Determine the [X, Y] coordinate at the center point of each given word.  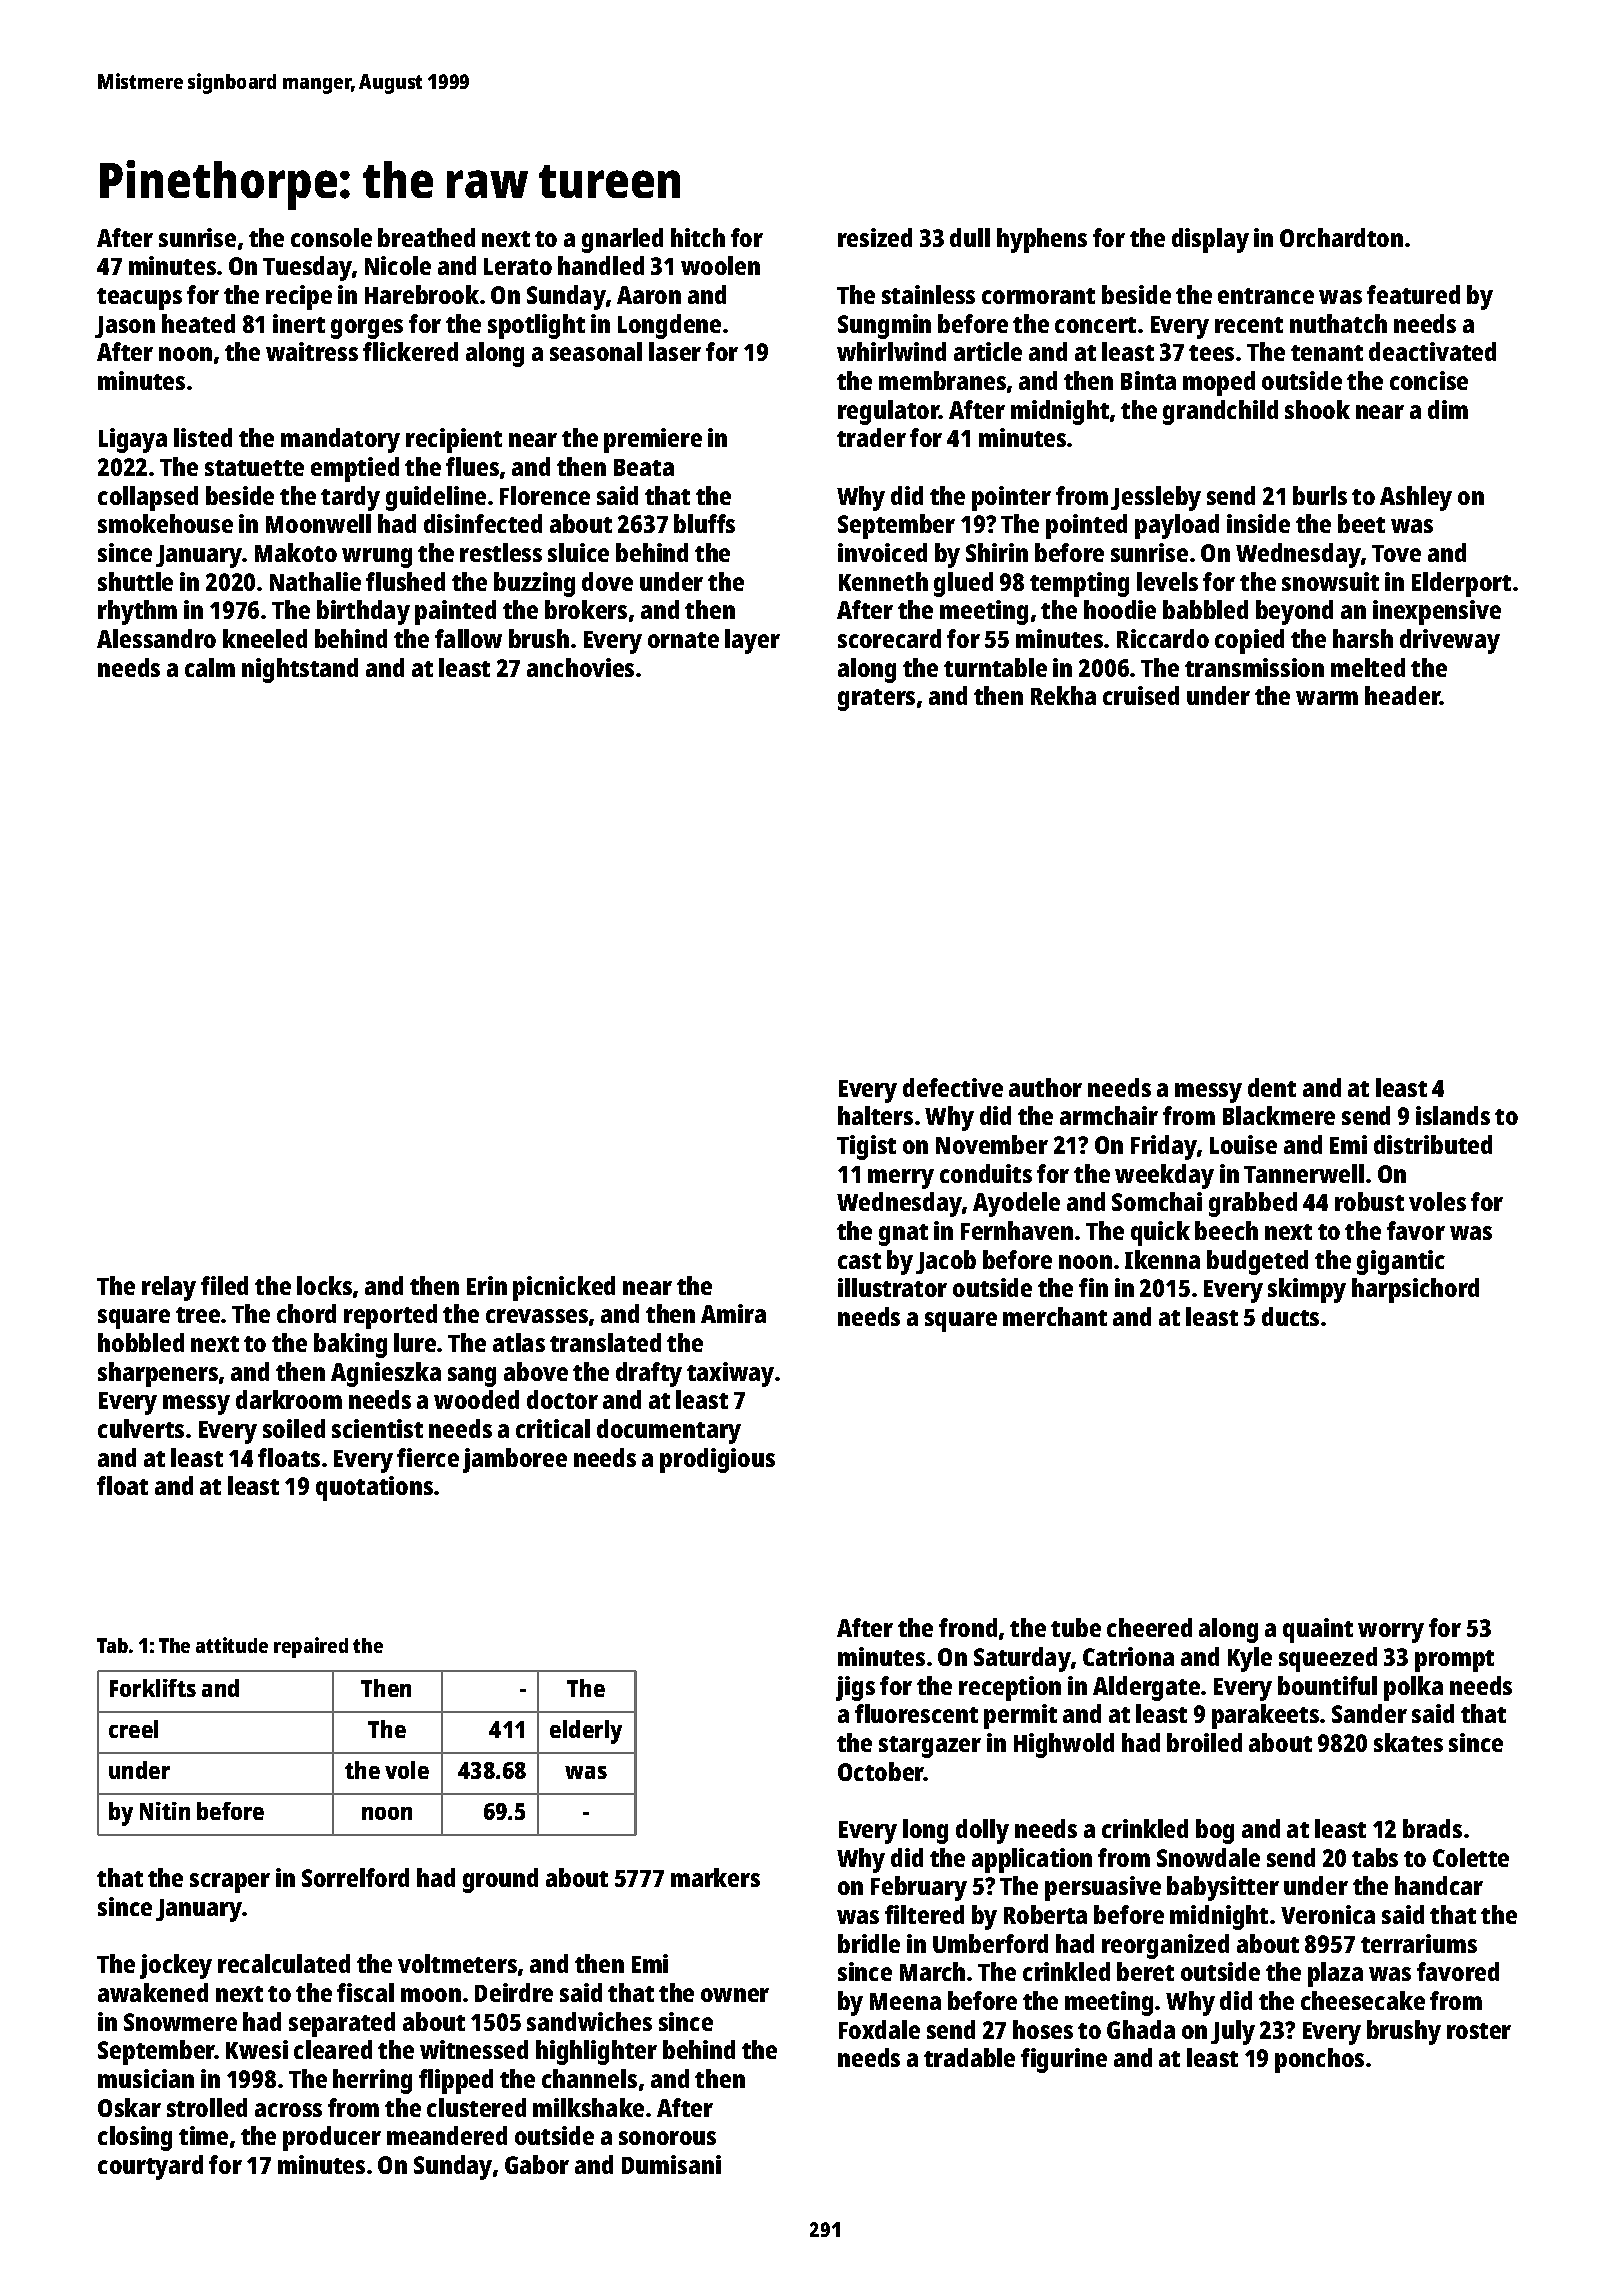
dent [1272, 1087]
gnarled [622, 240]
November [992, 1144]
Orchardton [1341, 237]
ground [500, 1880]
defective [953, 1087]
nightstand [300, 670]
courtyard [150, 2167]
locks [324, 1285]
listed [203, 437]
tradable [969, 2057]
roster [1479, 2031]
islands [1453, 1115]
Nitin [165, 1811]
